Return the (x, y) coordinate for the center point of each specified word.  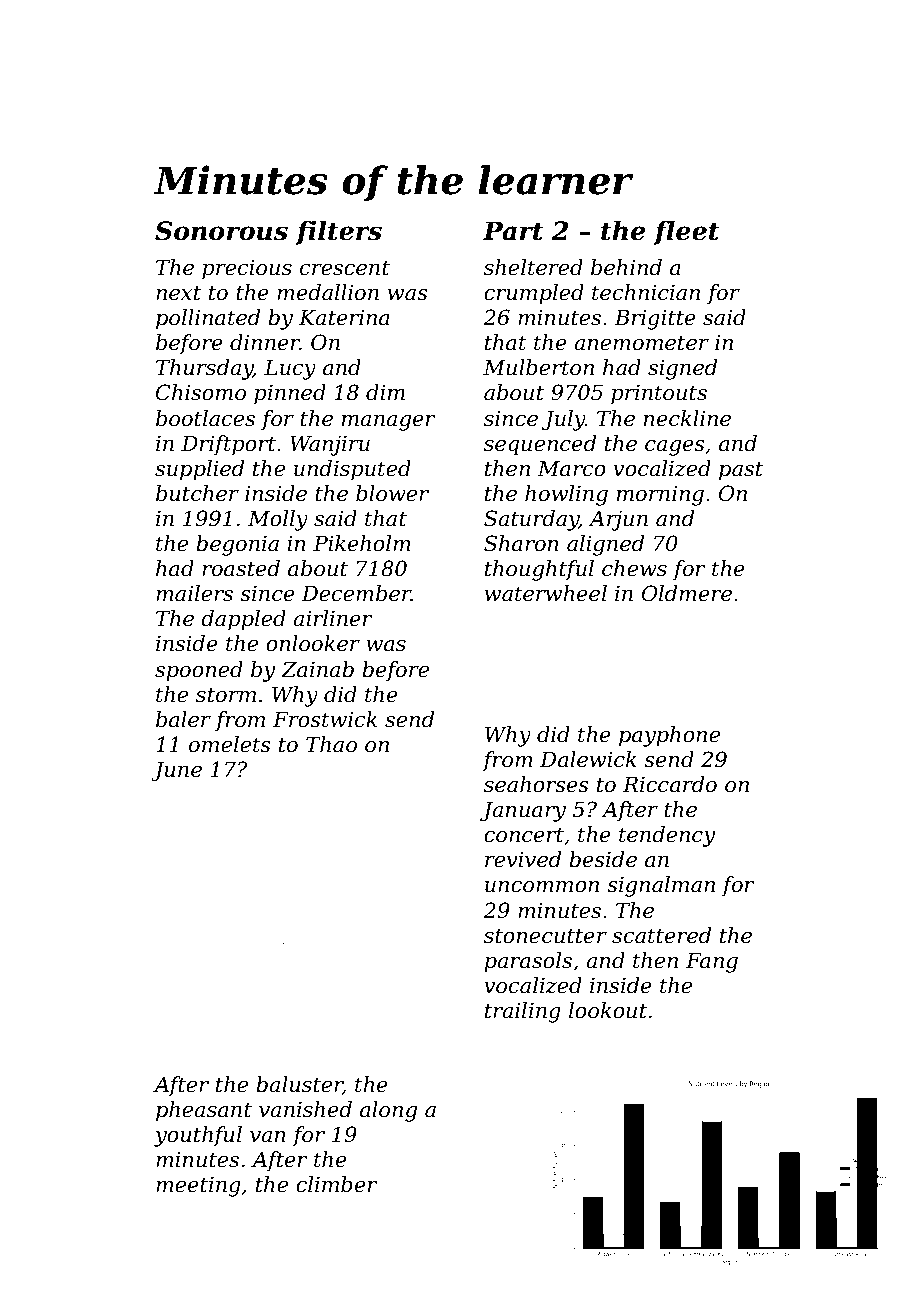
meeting (198, 1186)
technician (646, 292)
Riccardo (670, 784)
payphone (669, 736)
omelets (230, 744)
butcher (197, 493)
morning (660, 496)
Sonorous (221, 231)
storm (226, 695)
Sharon (521, 543)
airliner (333, 618)
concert (524, 835)
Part (513, 231)
